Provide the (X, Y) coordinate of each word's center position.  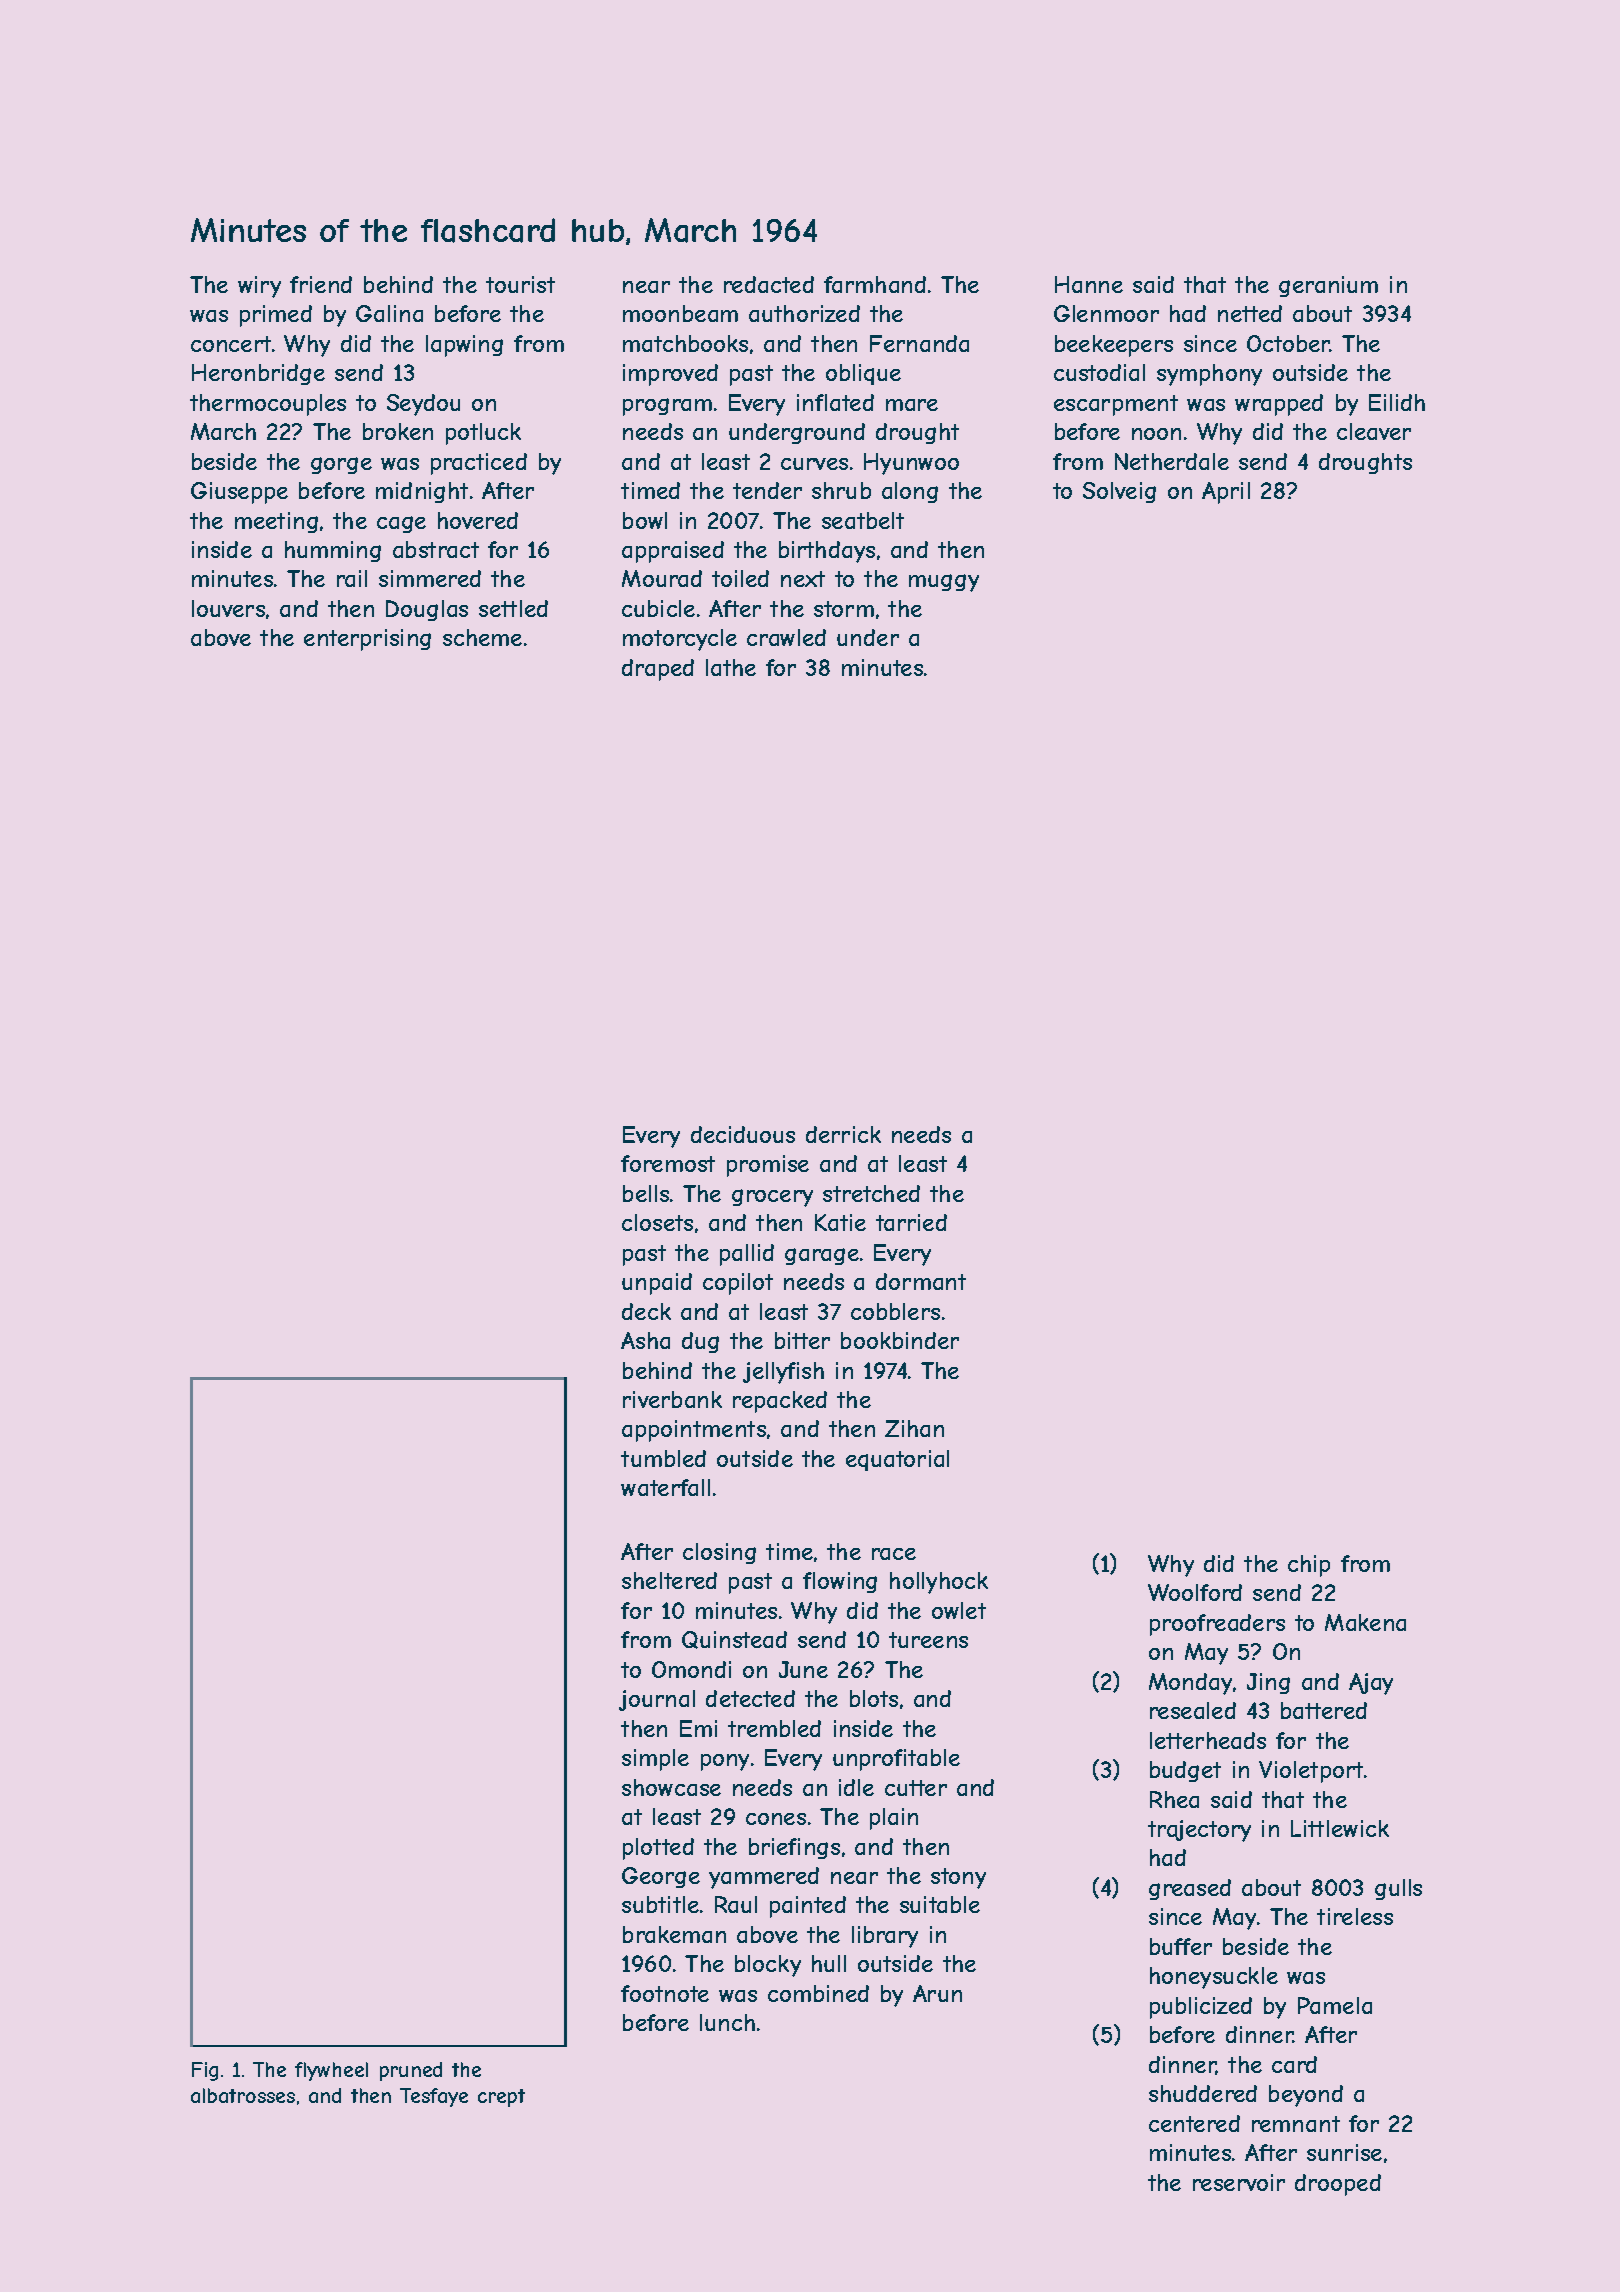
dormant (921, 1281)
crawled (786, 637)
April (1226, 493)
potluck (483, 434)
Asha (645, 1340)
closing (719, 1553)
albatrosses (243, 2095)
